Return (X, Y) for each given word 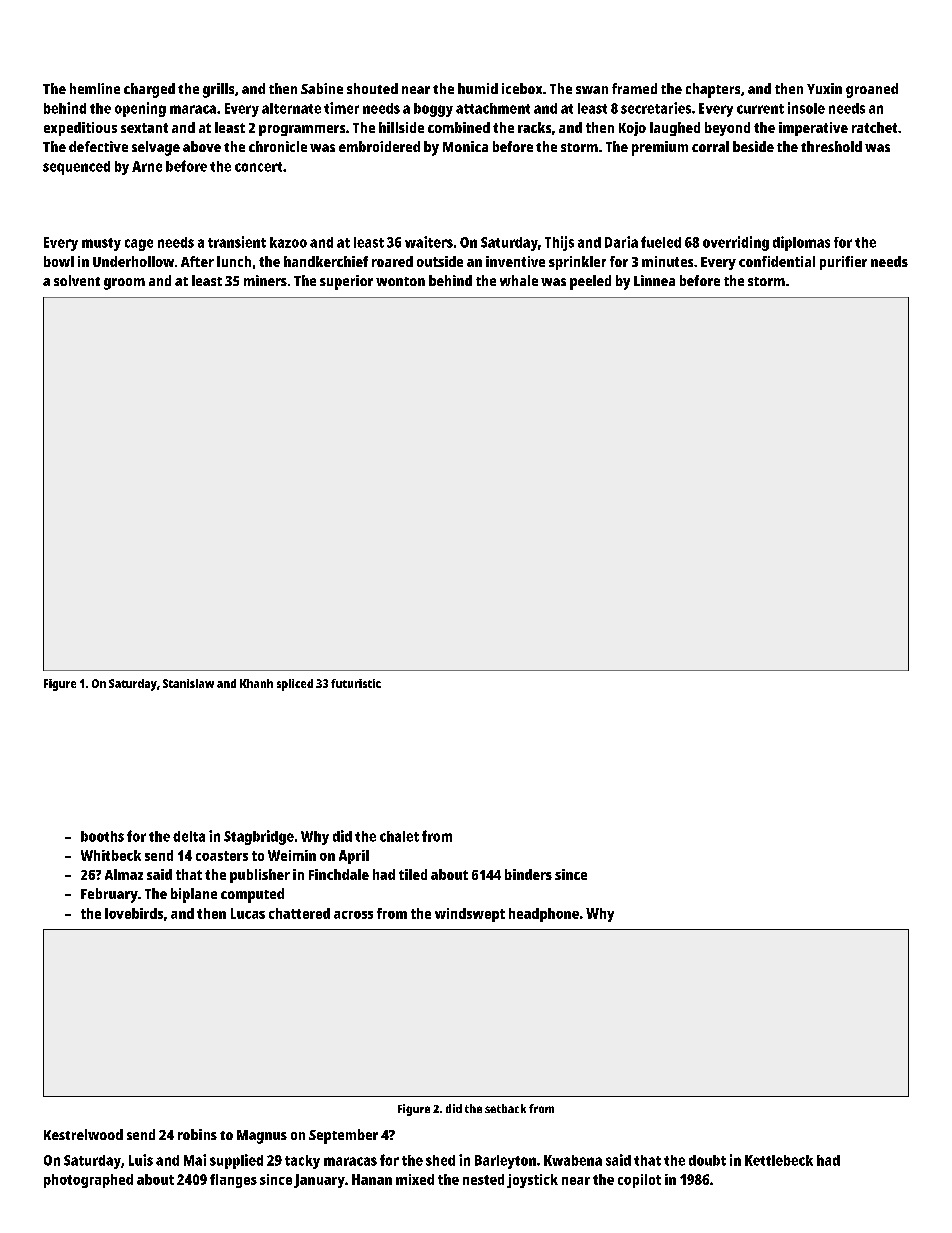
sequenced (76, 168)
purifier (843, 263)
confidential (777, 261)
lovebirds (134, 913)
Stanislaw (188, 683)
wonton (400, 281)
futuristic (356, 683)
